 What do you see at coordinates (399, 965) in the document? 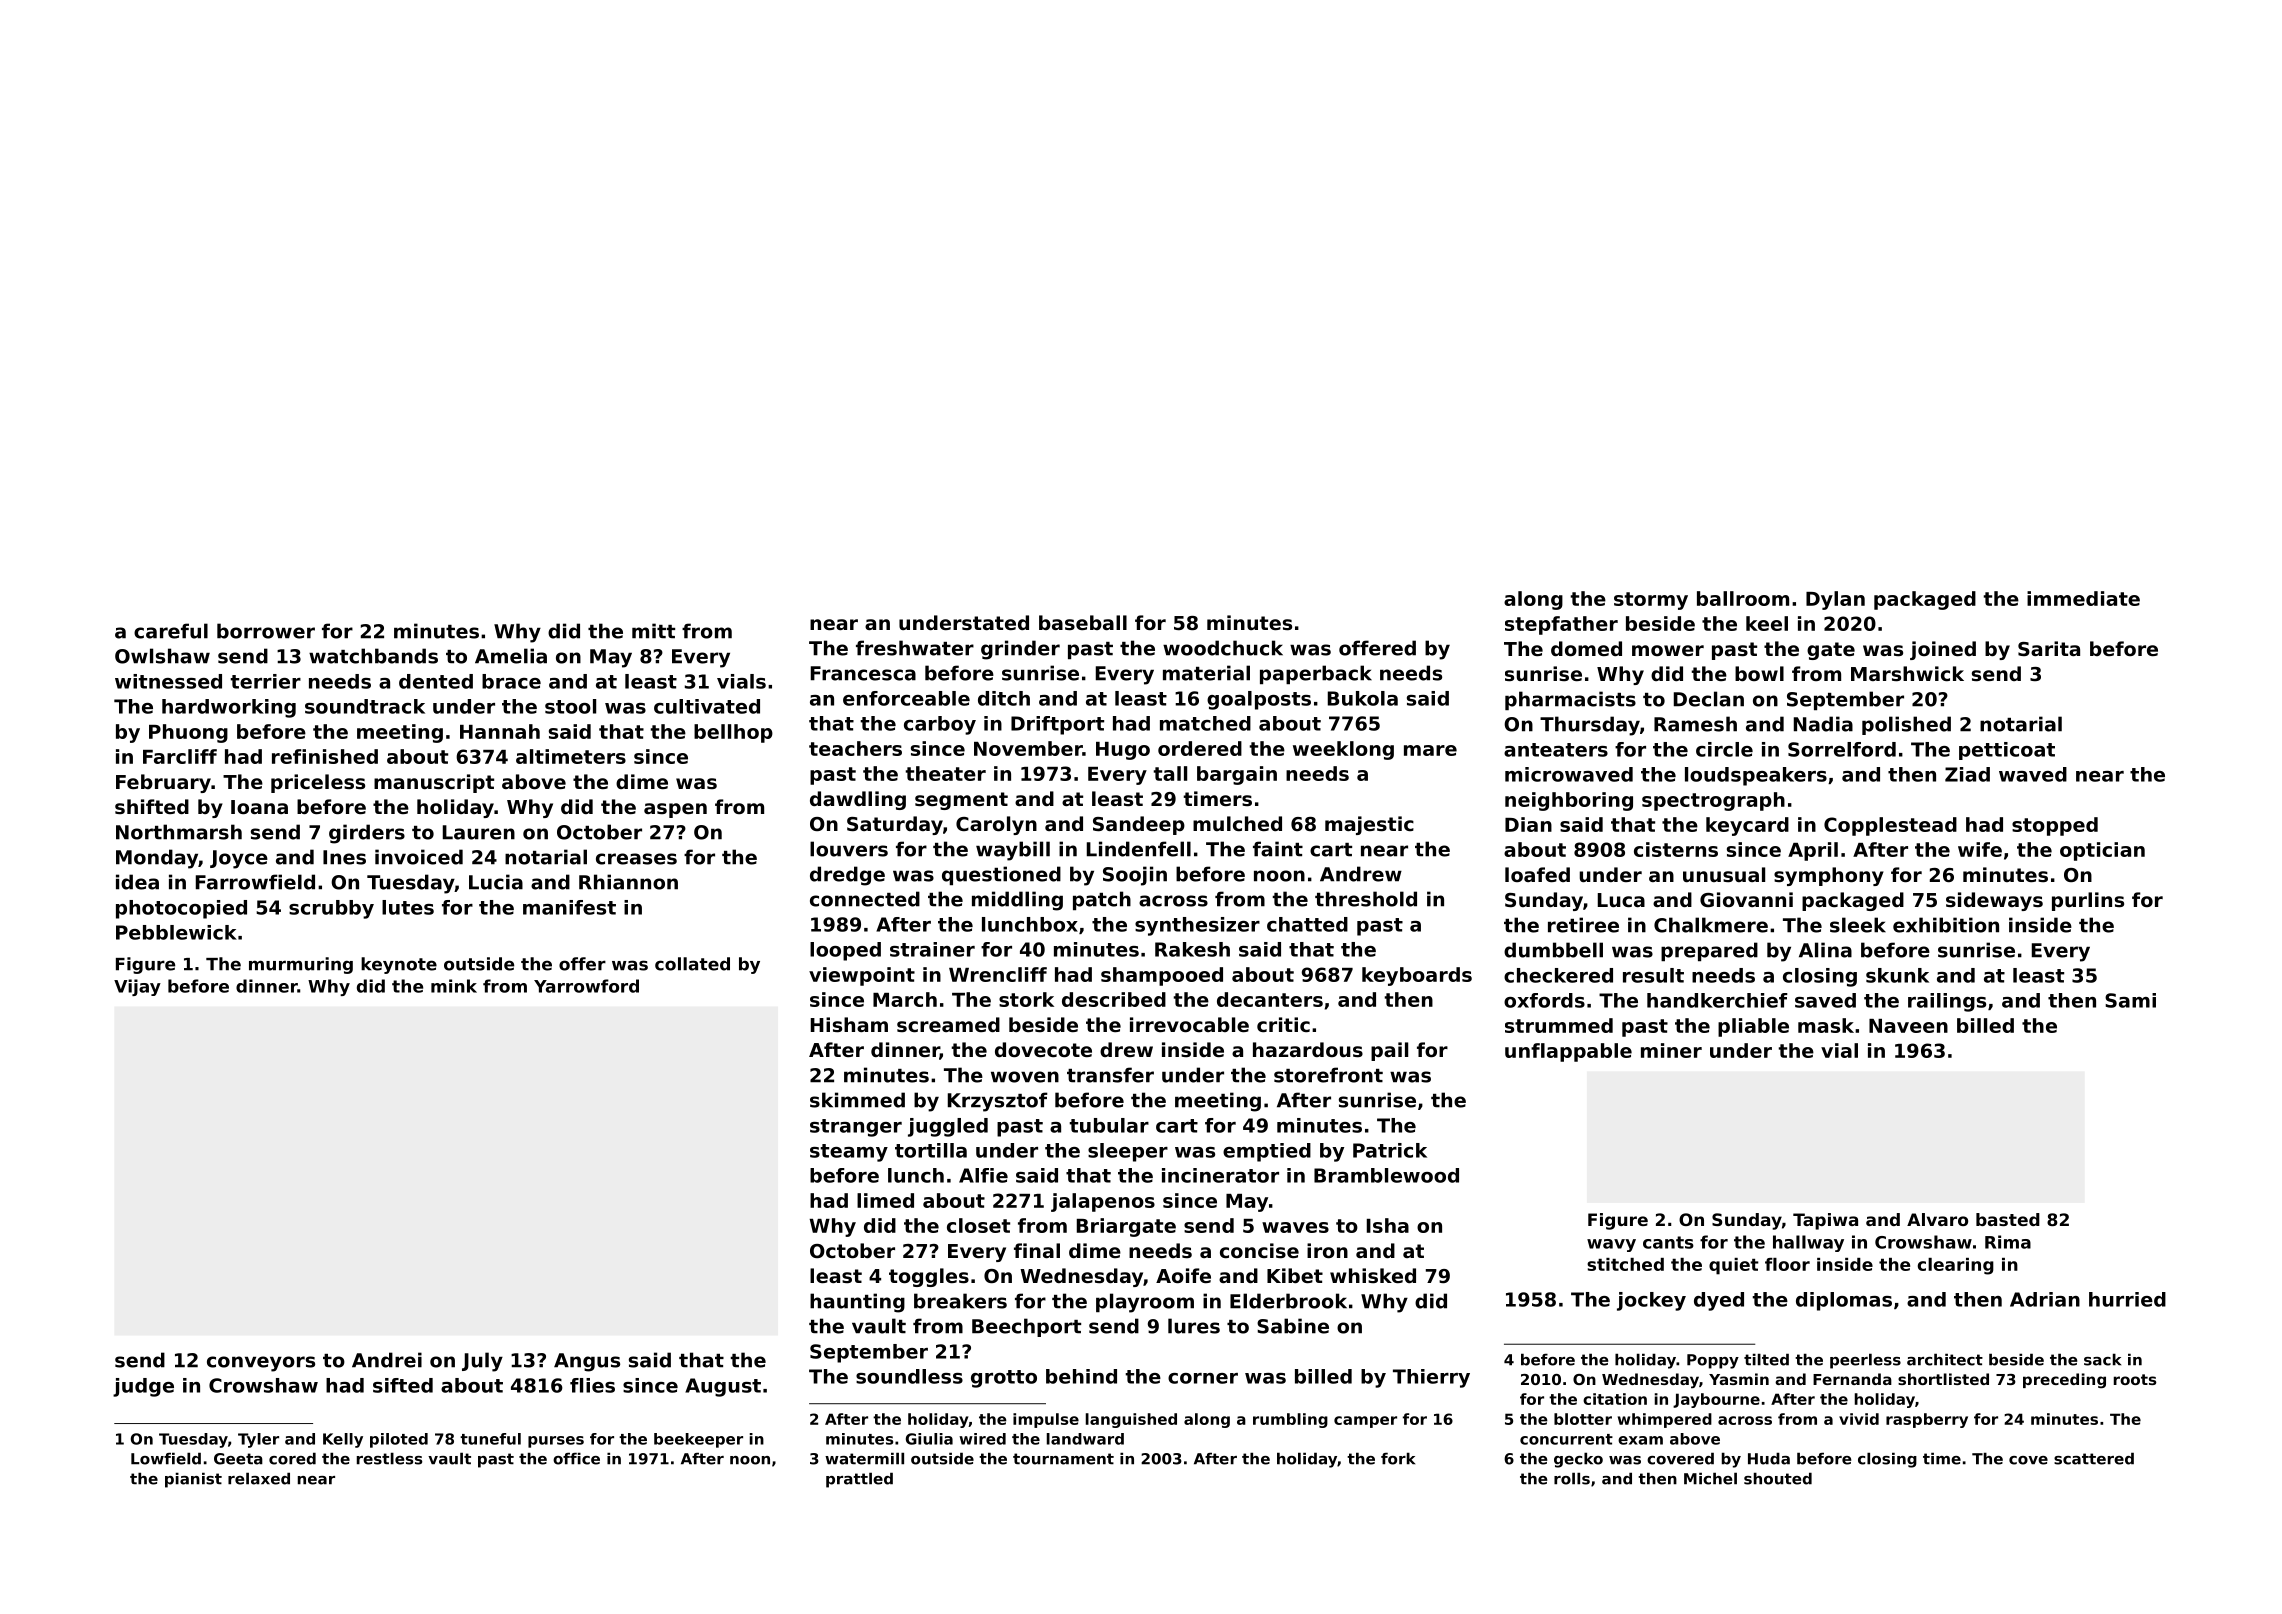
I see `keynote` at bounding box center [399, 965].
